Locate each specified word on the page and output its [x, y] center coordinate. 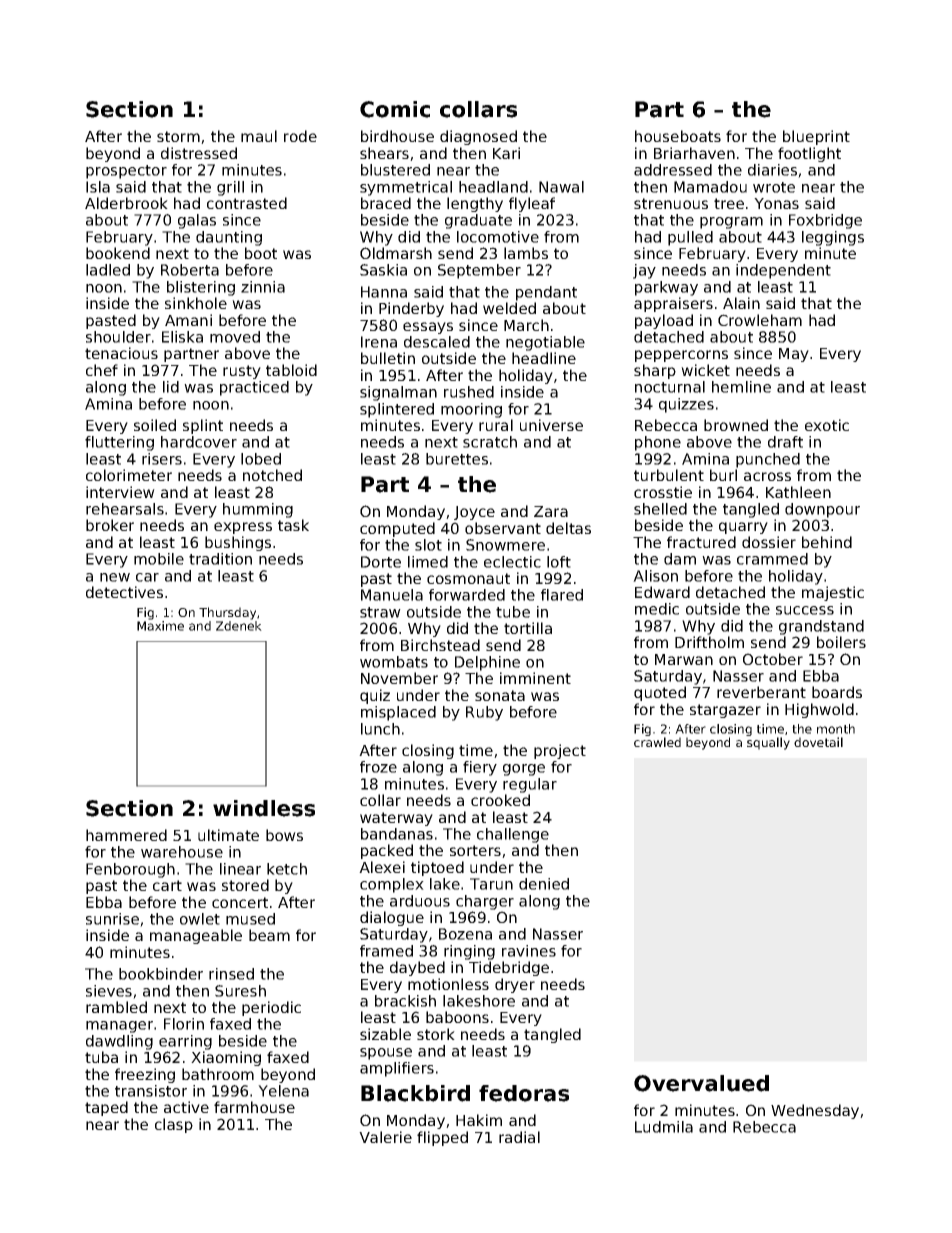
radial [519, 1137]
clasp [174, 1125]
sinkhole [196, 303]
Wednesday [815, 1111]
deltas [568, 528]
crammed [772, 559]
